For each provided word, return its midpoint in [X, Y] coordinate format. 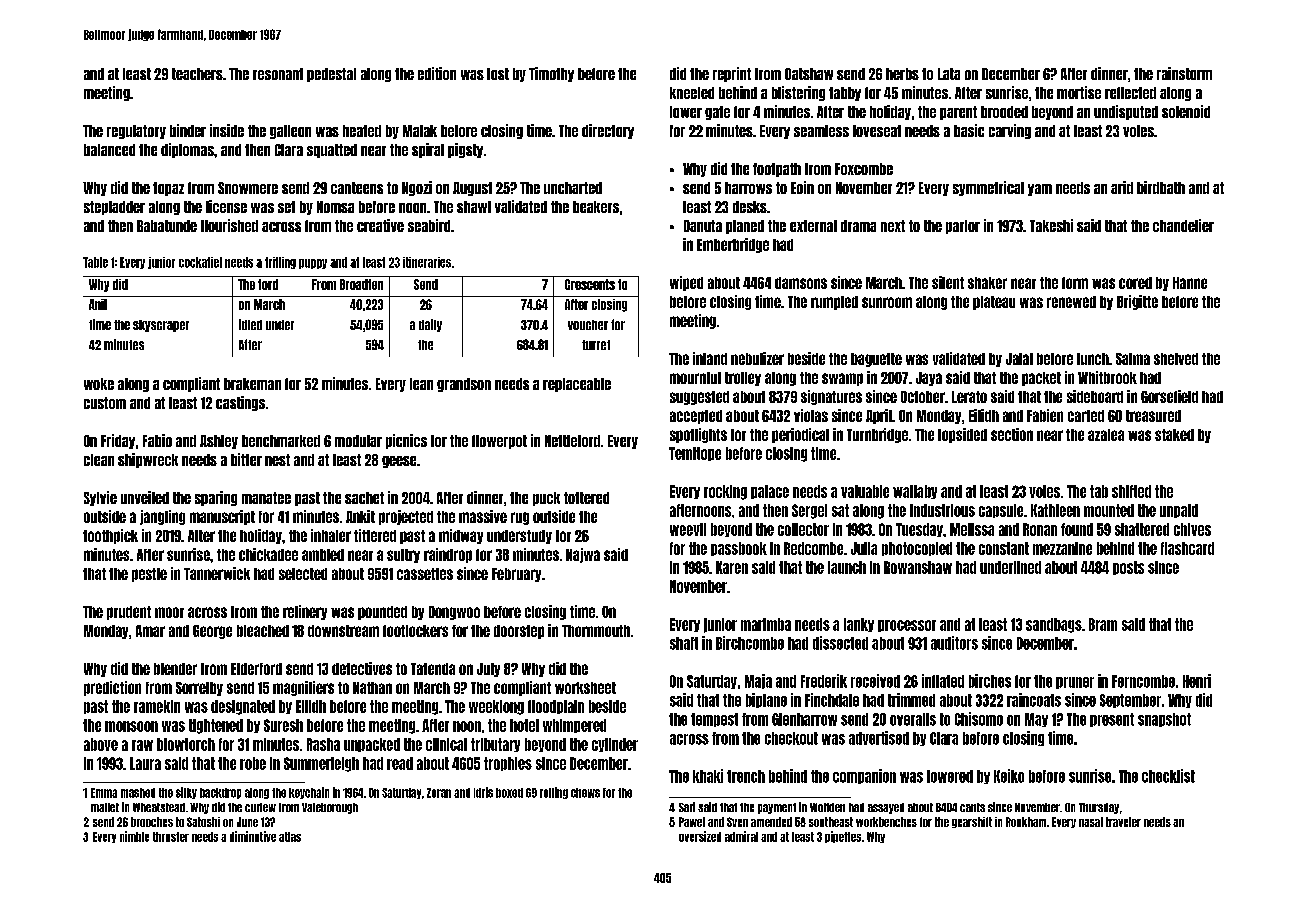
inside [227, 130]
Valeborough [330, 808]
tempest [714, 720]
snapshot [1164, 720]
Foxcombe [864, 169]
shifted [1131, 491]
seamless [821, 131]
